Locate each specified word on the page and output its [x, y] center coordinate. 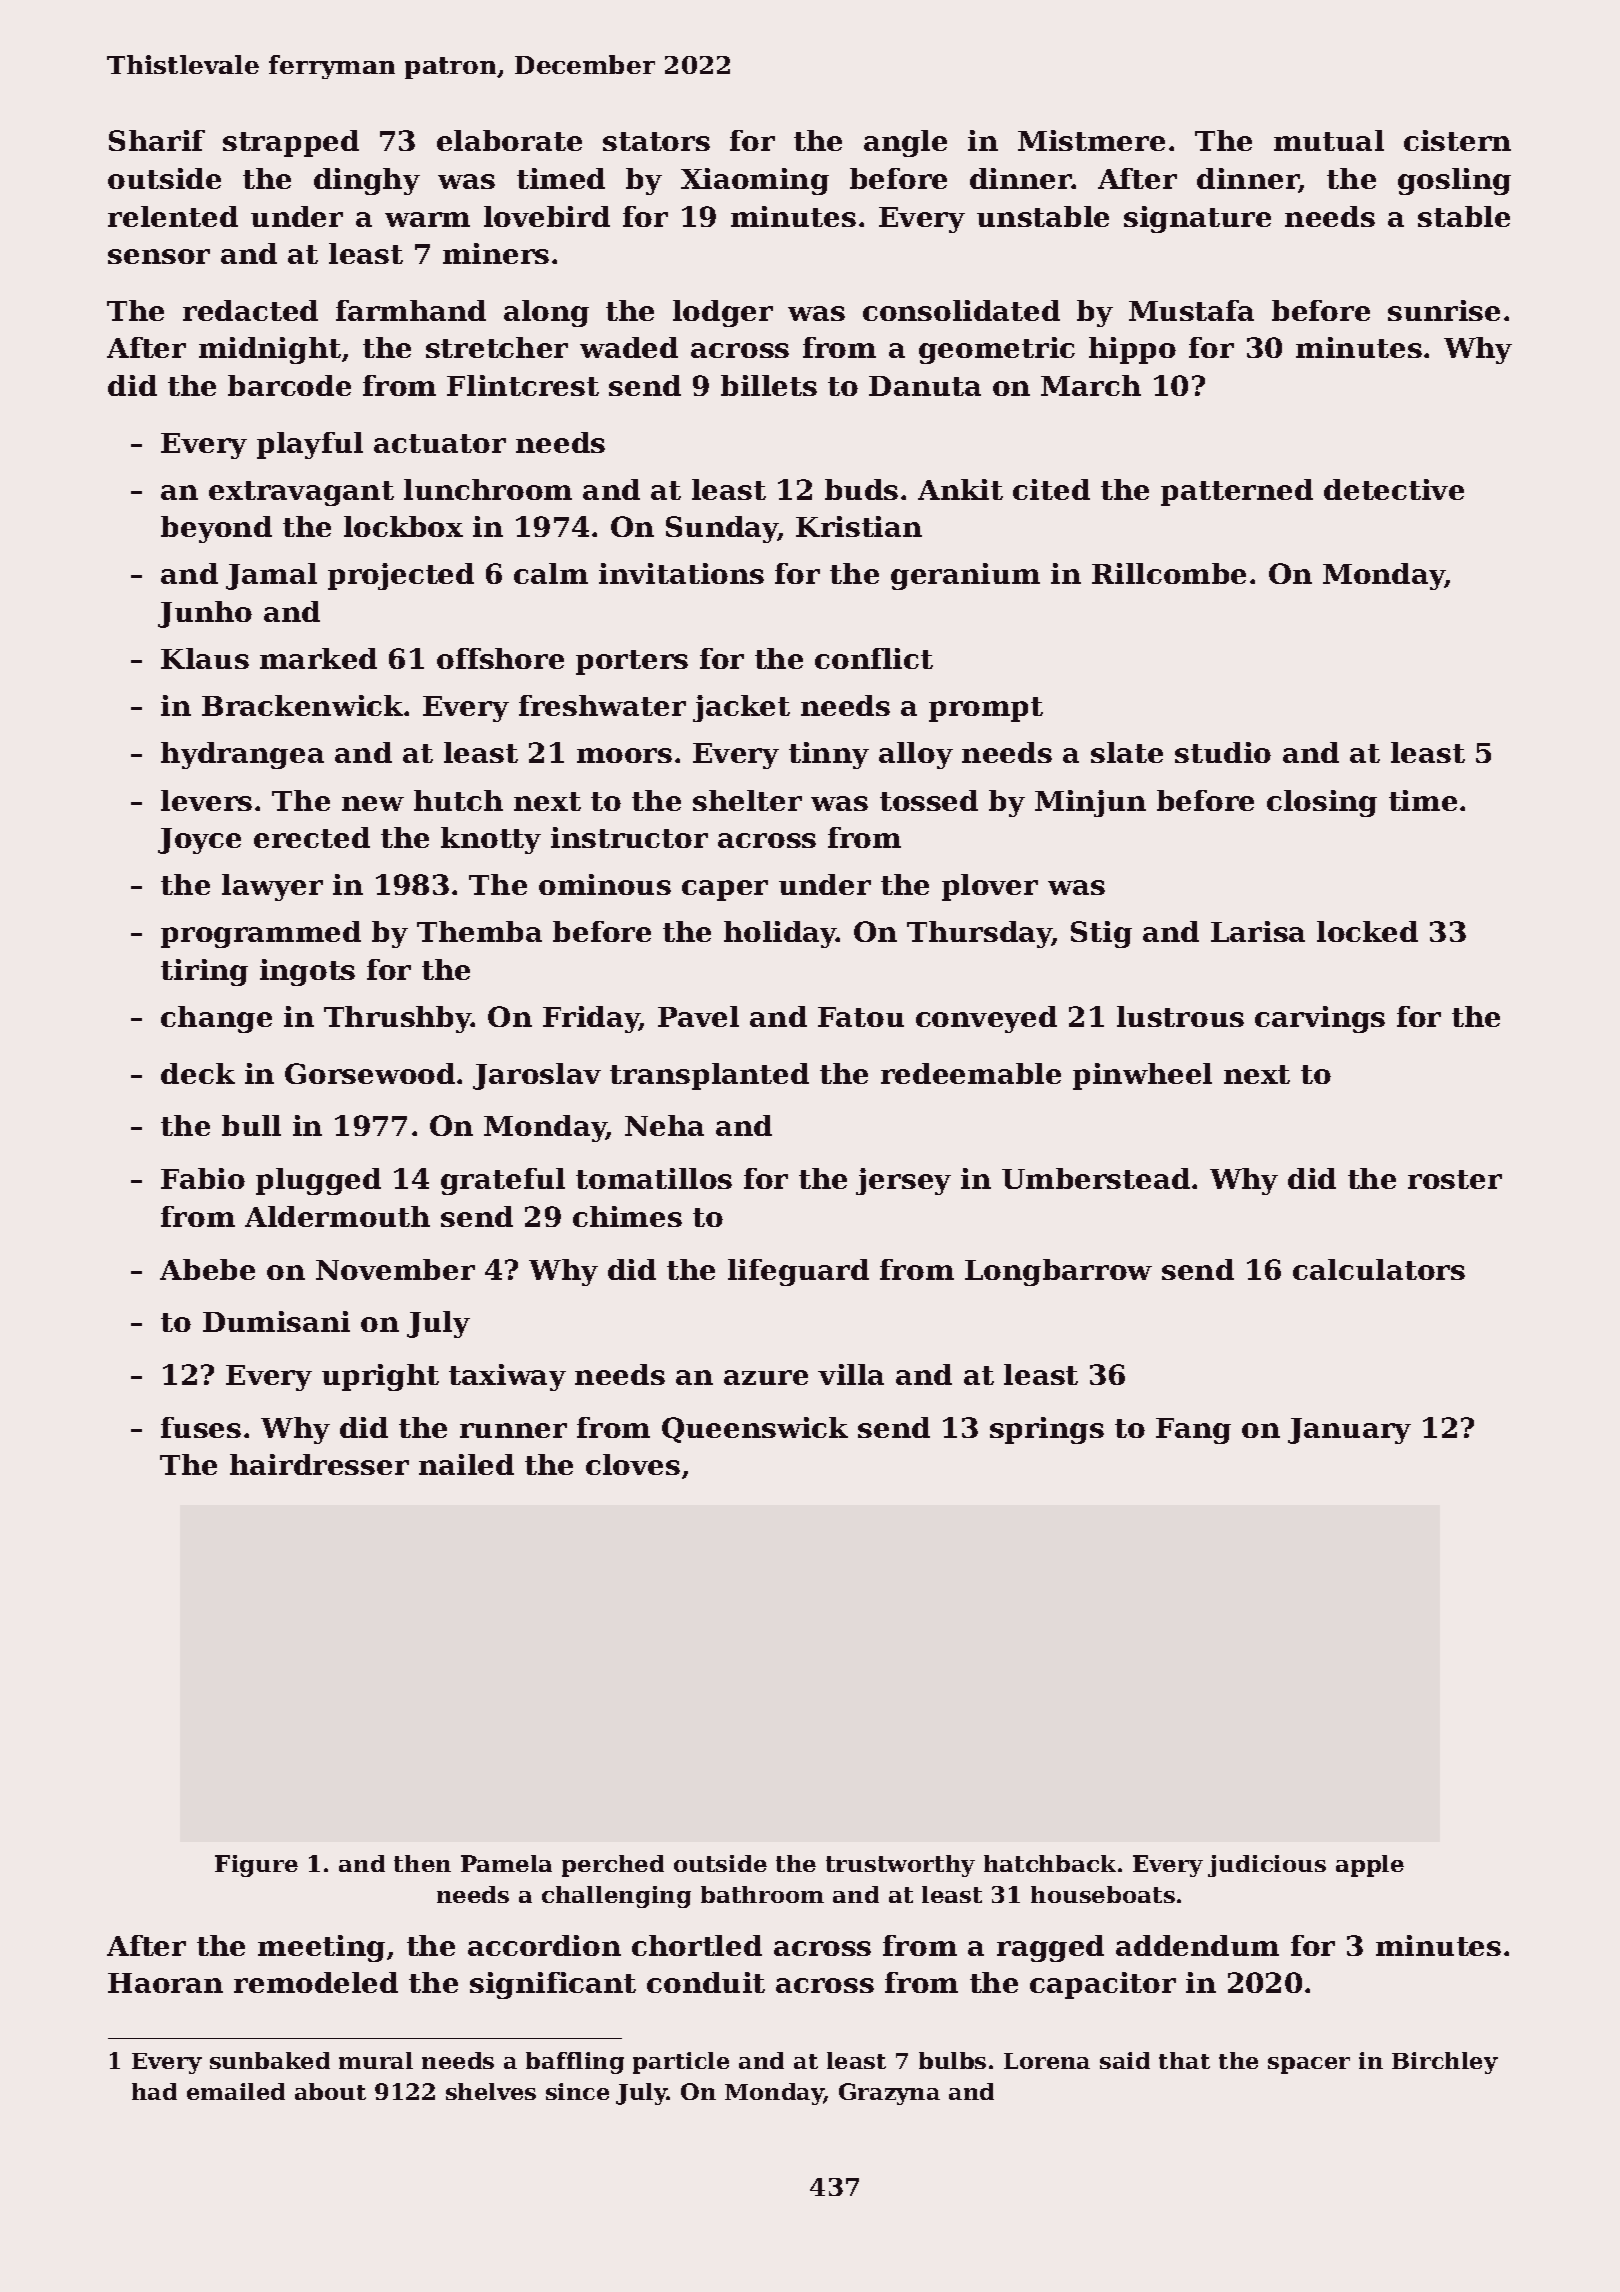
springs [1047, 1430]
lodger [723, 313]
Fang [1193, 1431]
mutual [1329, 140]
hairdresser [319, 1464]
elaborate [509, 140]
